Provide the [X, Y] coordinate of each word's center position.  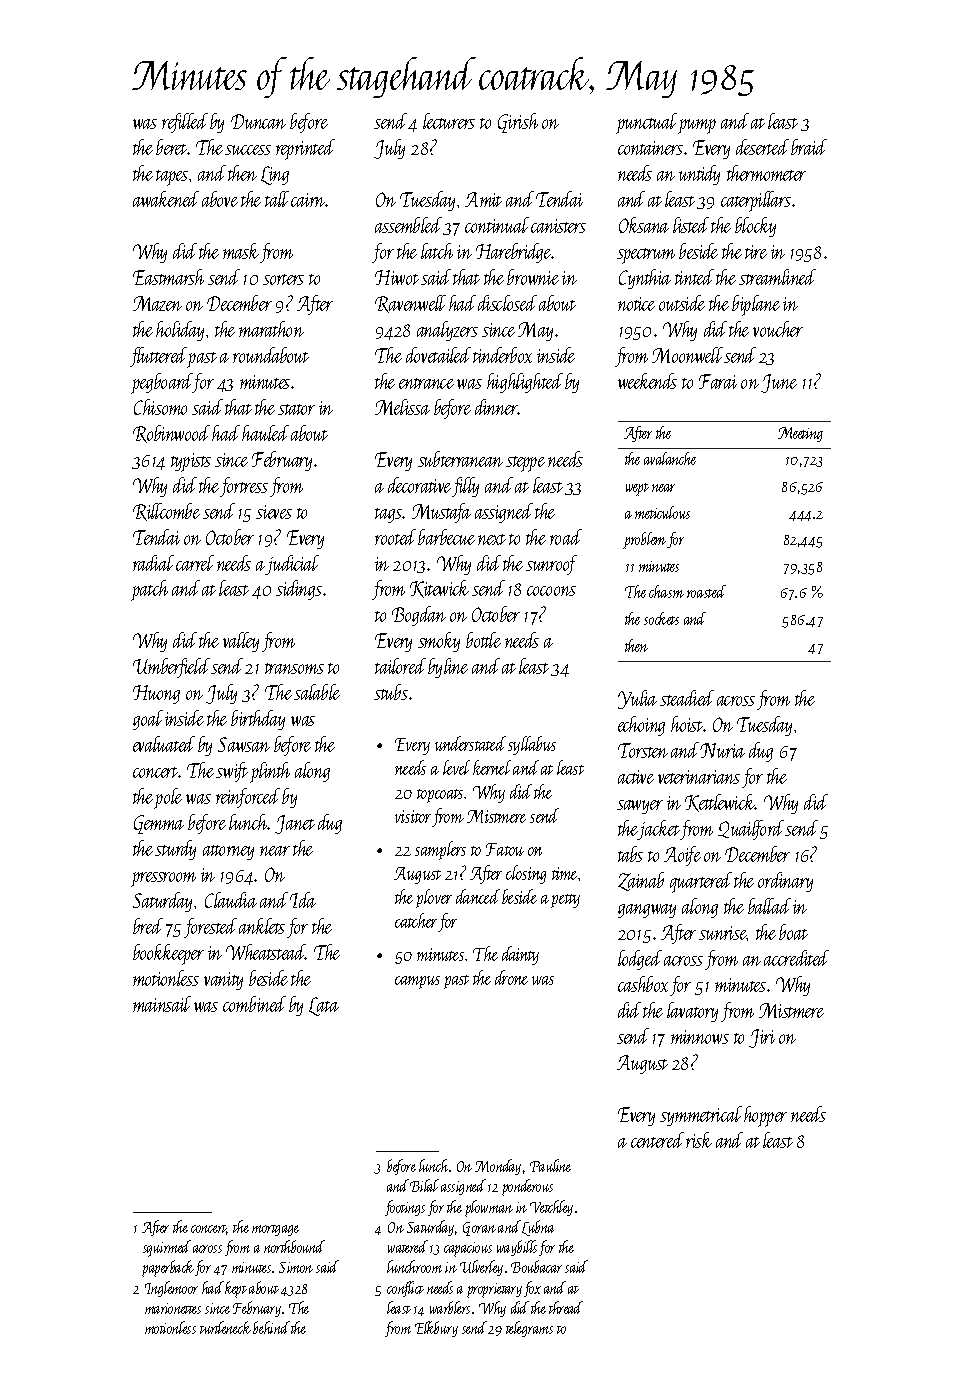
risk [699, 1140]
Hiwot [397, 277]
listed [691, 225]
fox [532, 1289]
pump [697, 126]
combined [254, 1004]
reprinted [305, 149]
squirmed [167, 1248]
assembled [408, 225]
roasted [706, 591]
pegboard [162, 383]
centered [657, 1140]
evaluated [164, 744]
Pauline [550, 1165]
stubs [391, 692]
